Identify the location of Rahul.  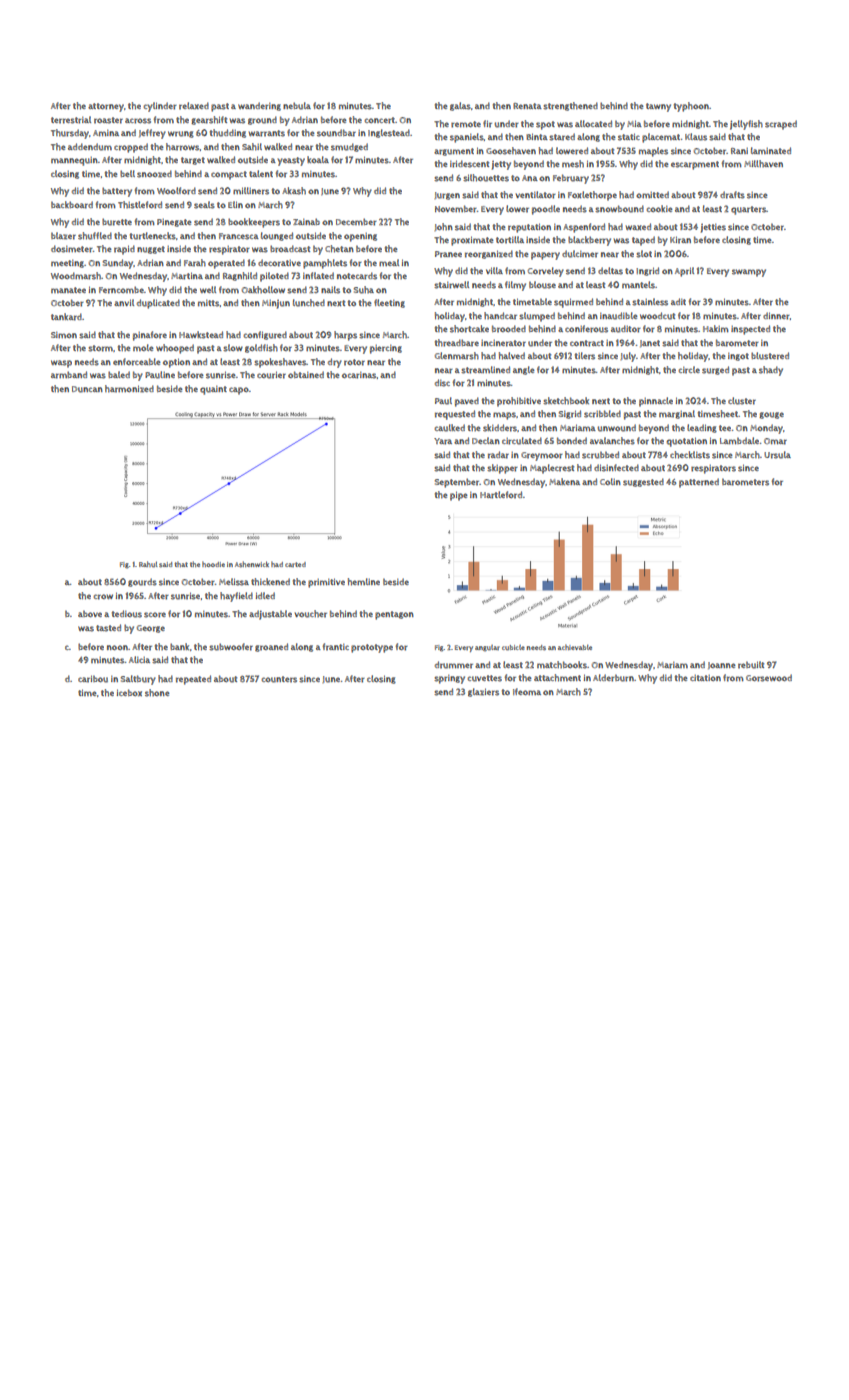
(148, 564).
